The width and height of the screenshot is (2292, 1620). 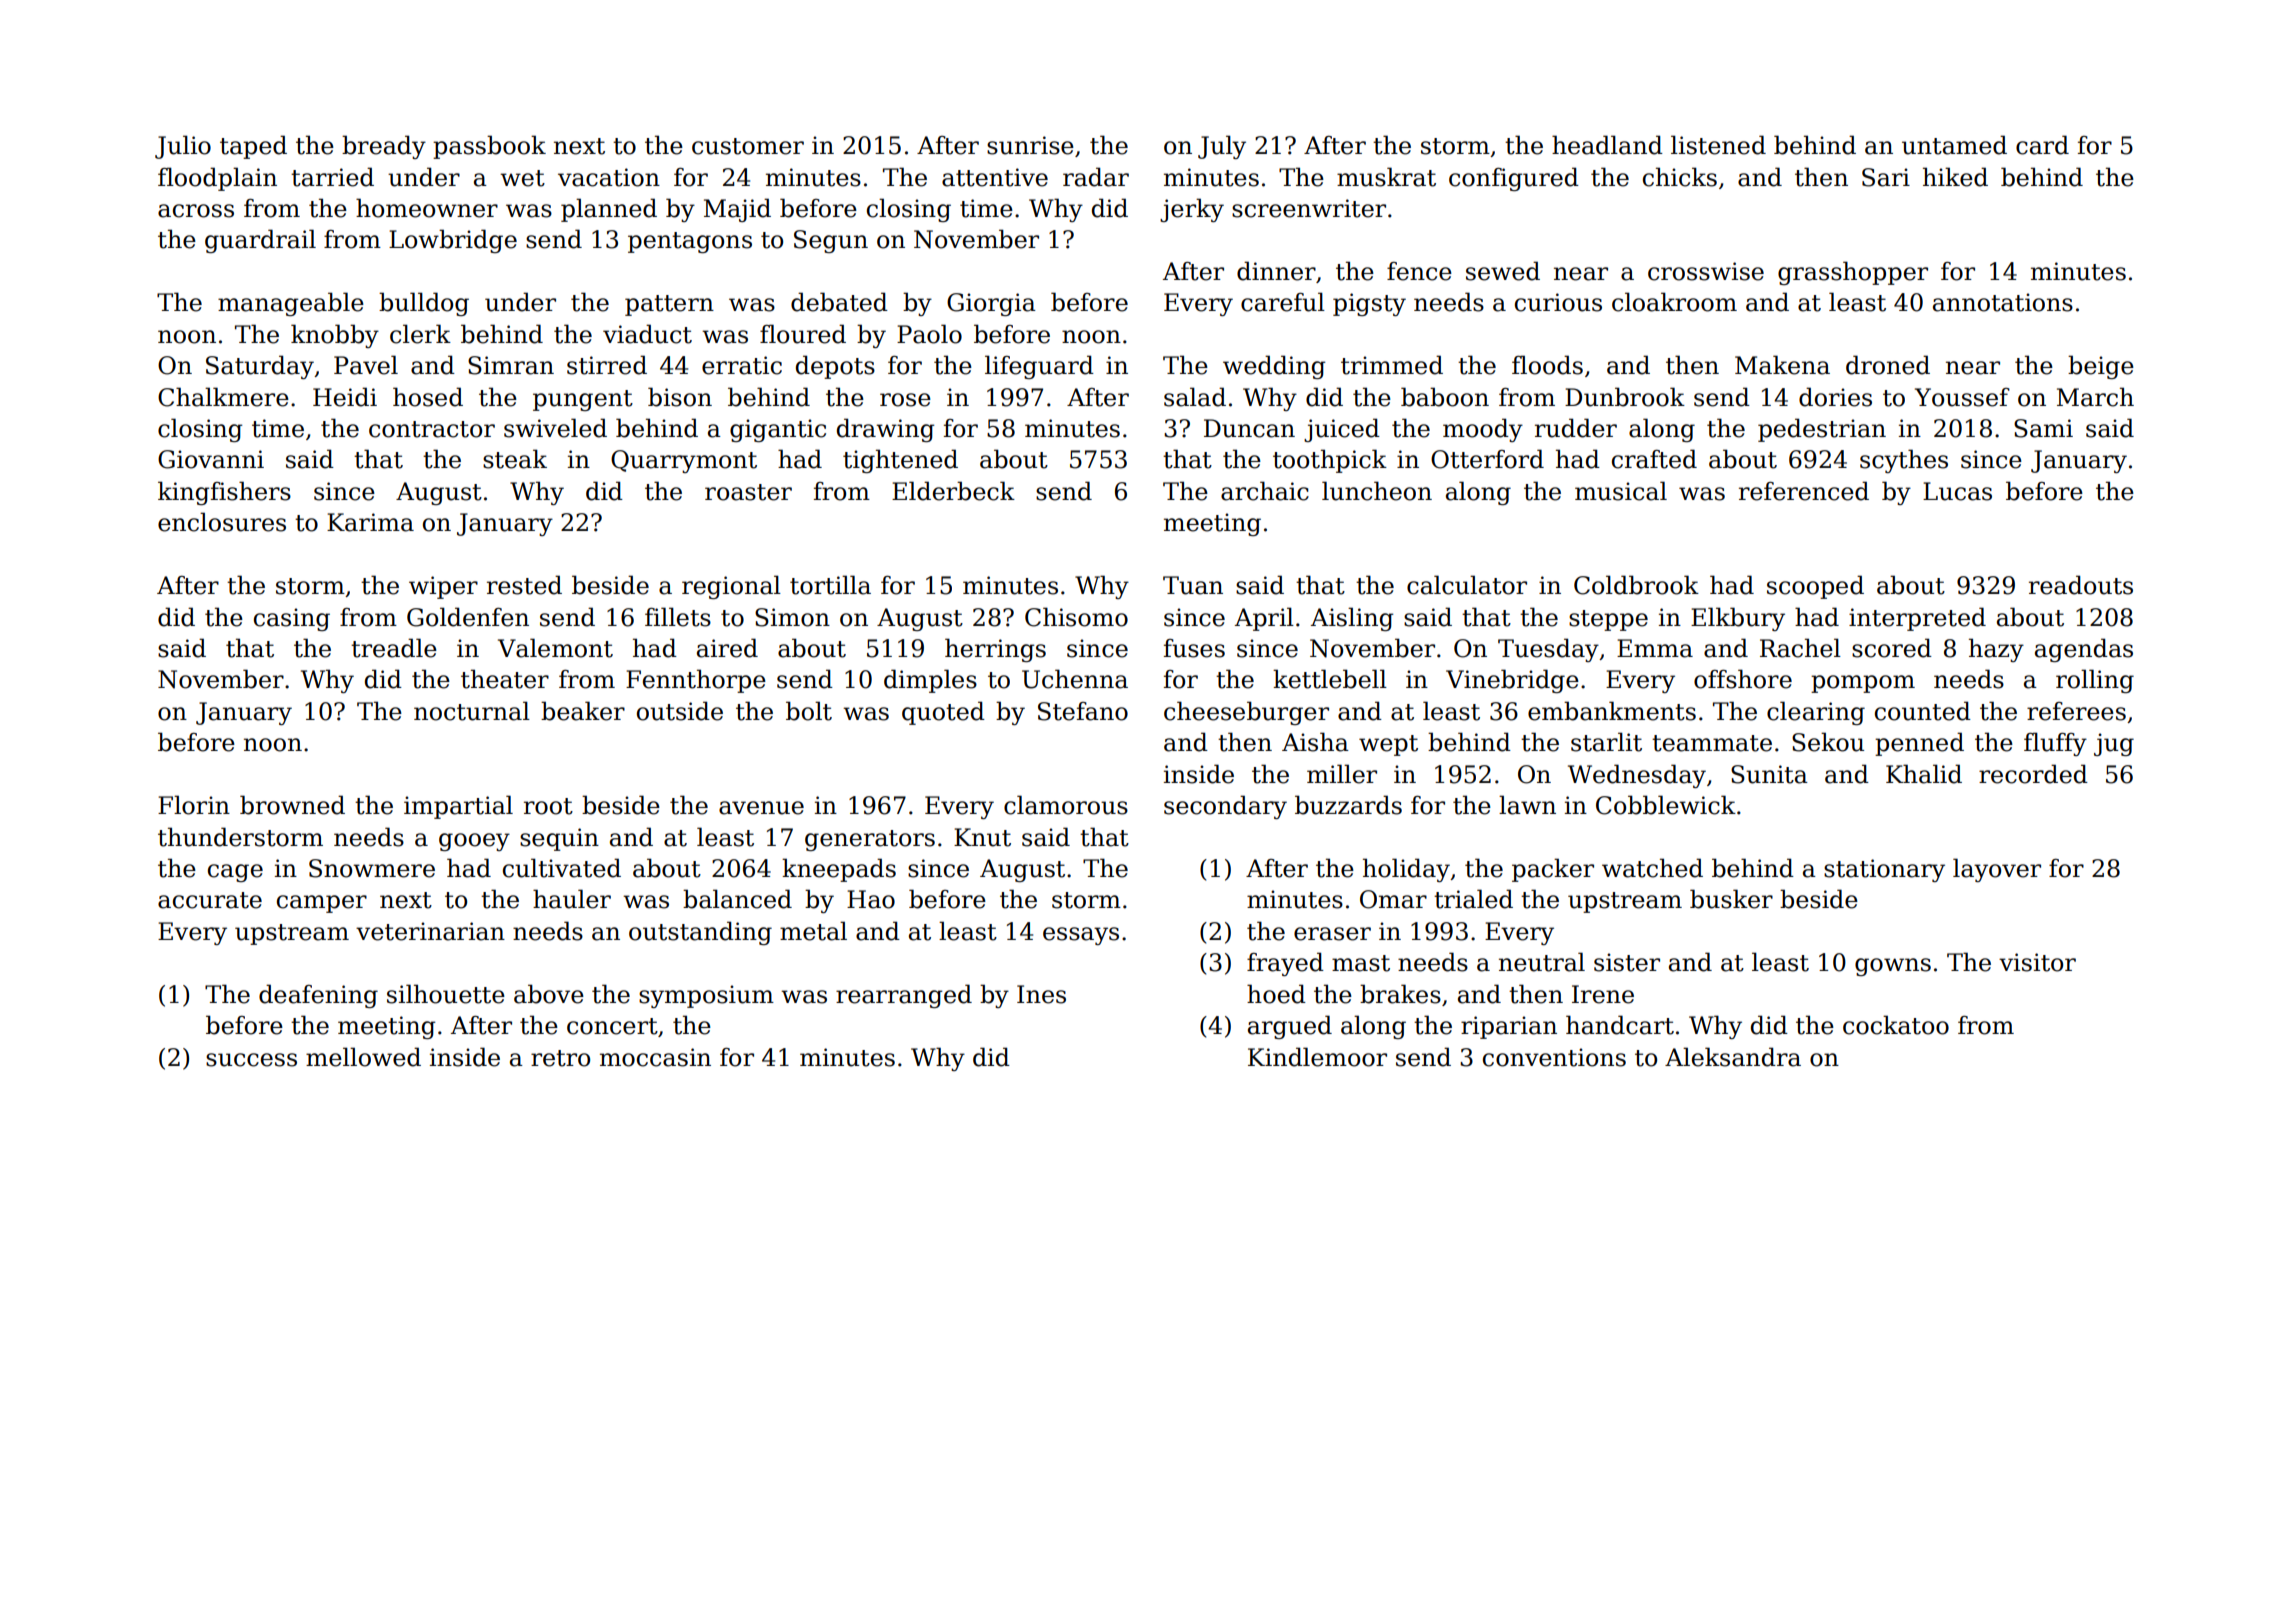 I want to click on success, so click(x=251, y=1060).
